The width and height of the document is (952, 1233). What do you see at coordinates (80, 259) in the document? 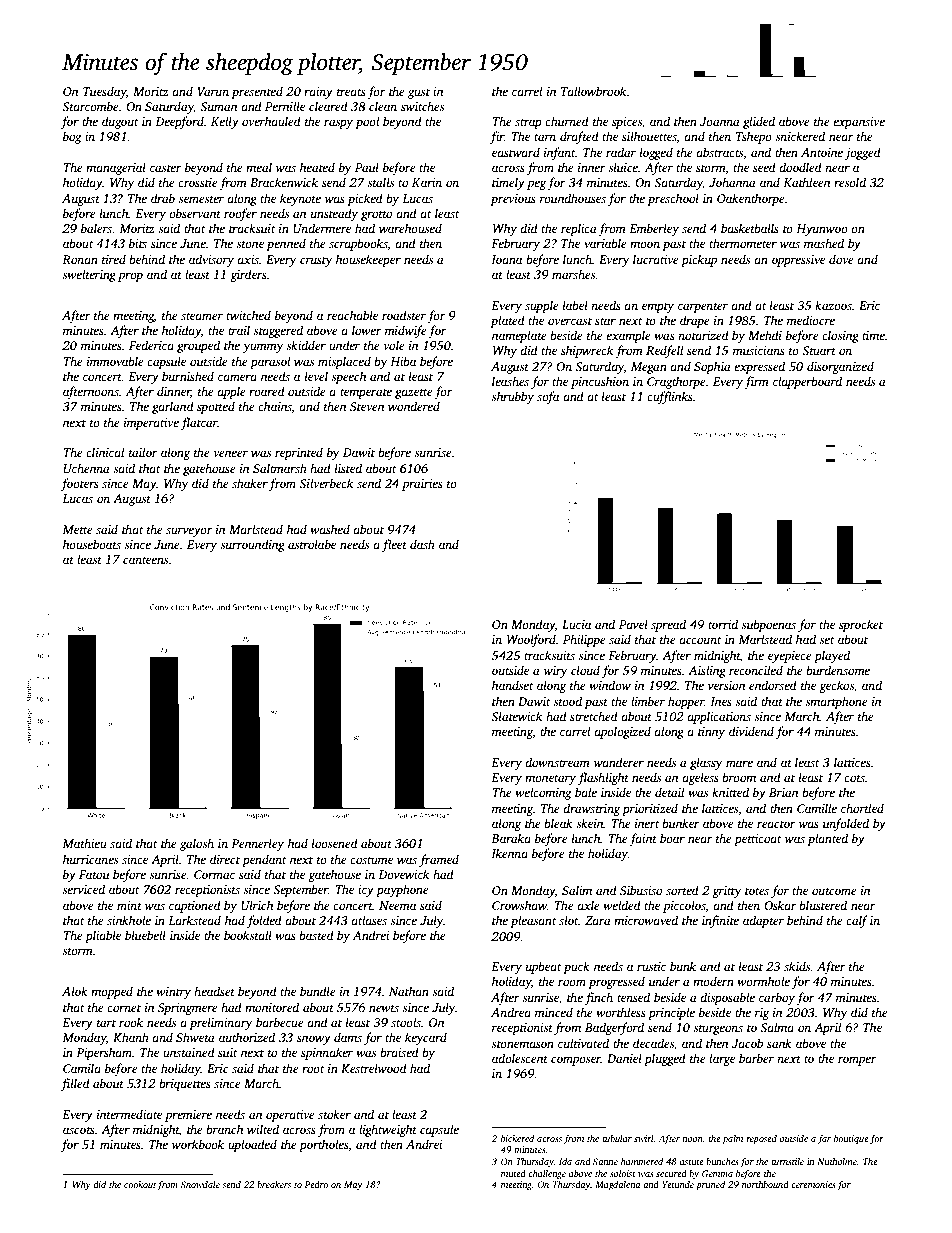
I see `Ronan` at bounding box center [80, 259].
